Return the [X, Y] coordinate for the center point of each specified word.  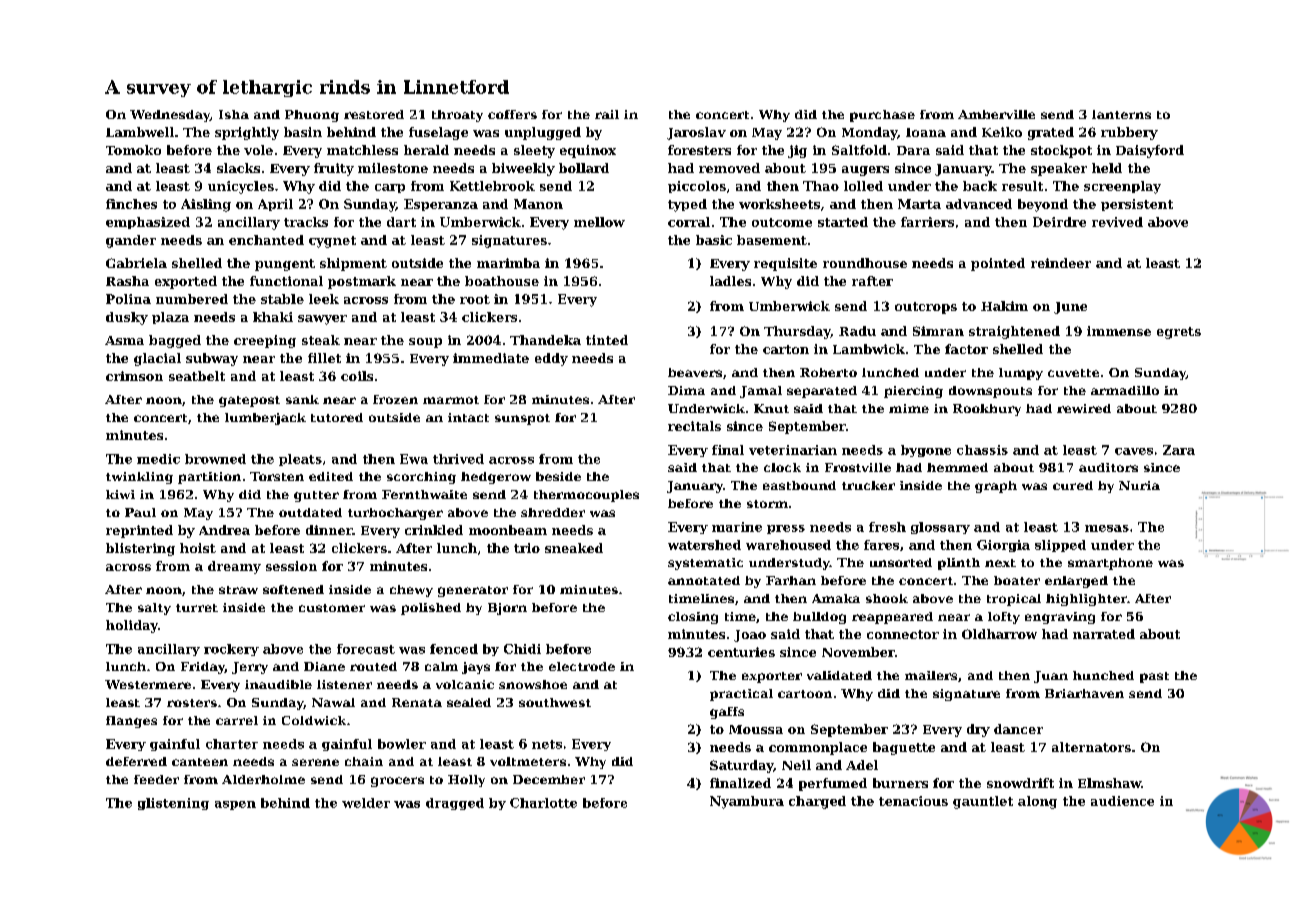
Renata [417, 702]
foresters [699, 150]
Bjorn [507, 609]
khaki [273, 317]
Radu [857, 331]
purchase [882, 116]
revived [1117, 222]
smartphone [1110, 564]
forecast [366, 649]
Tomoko [133, 150]
